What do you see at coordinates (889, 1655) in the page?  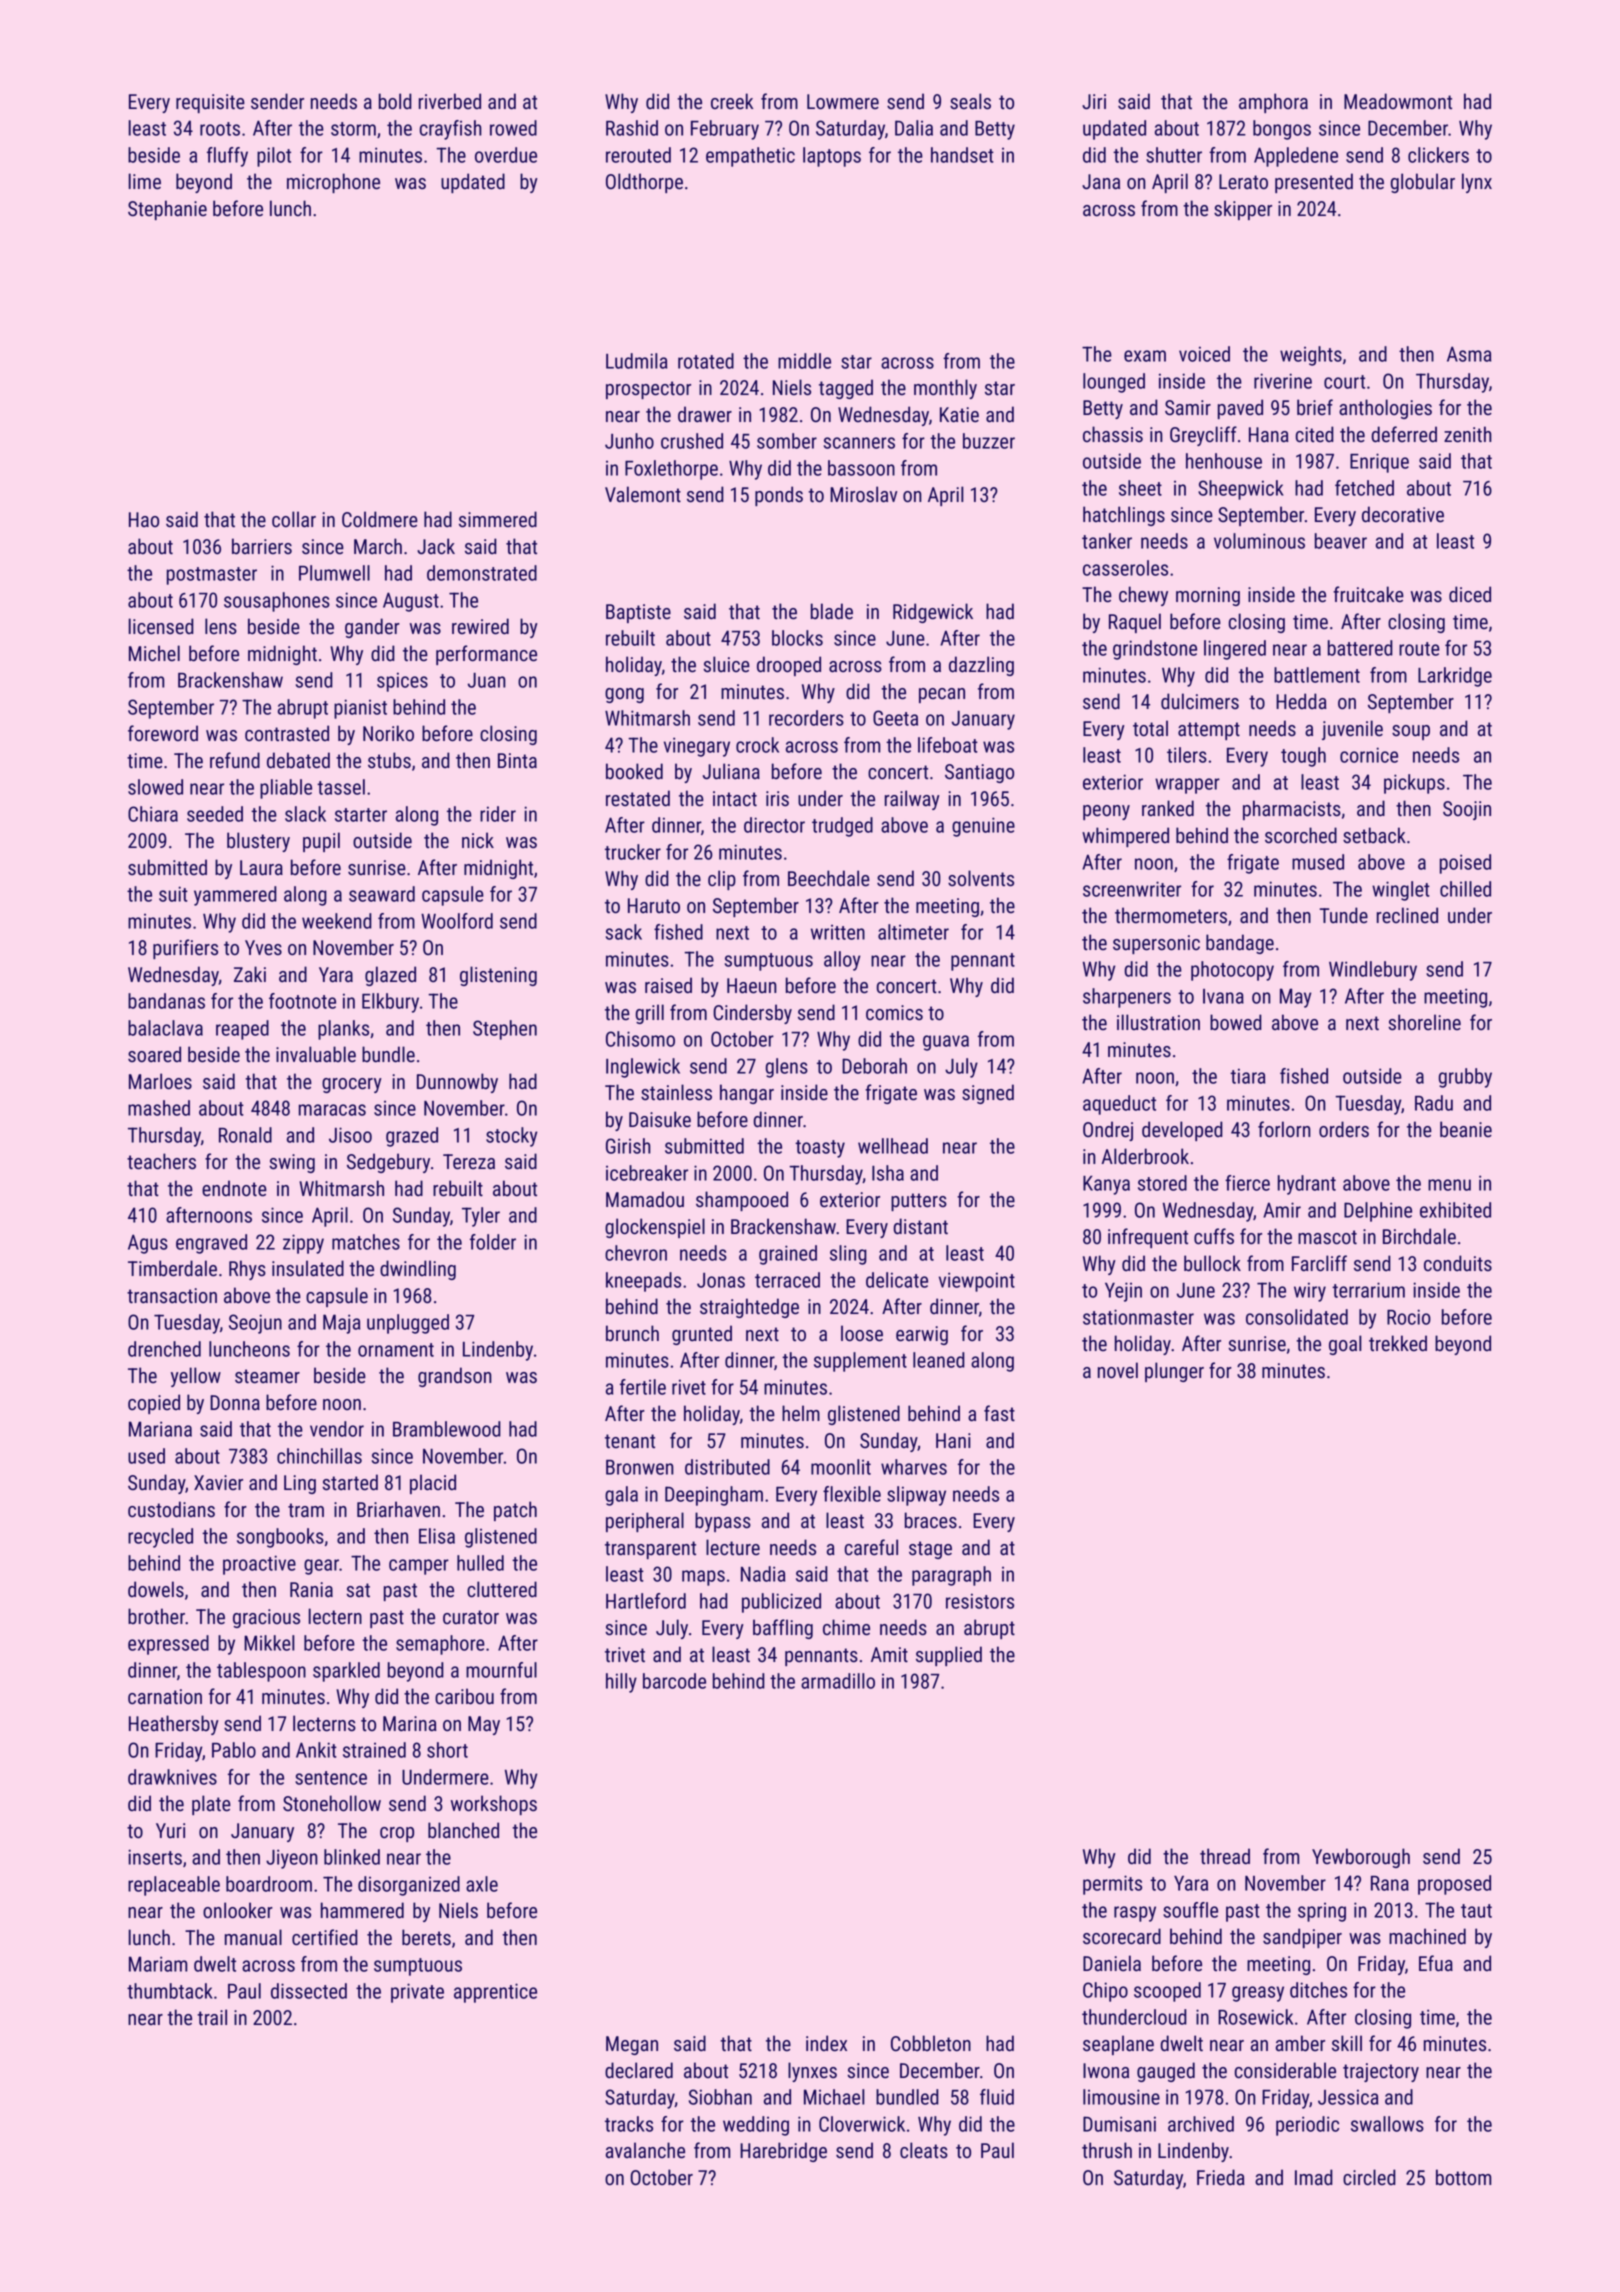 I see `Amit` at bounding box center [889, 1655].
